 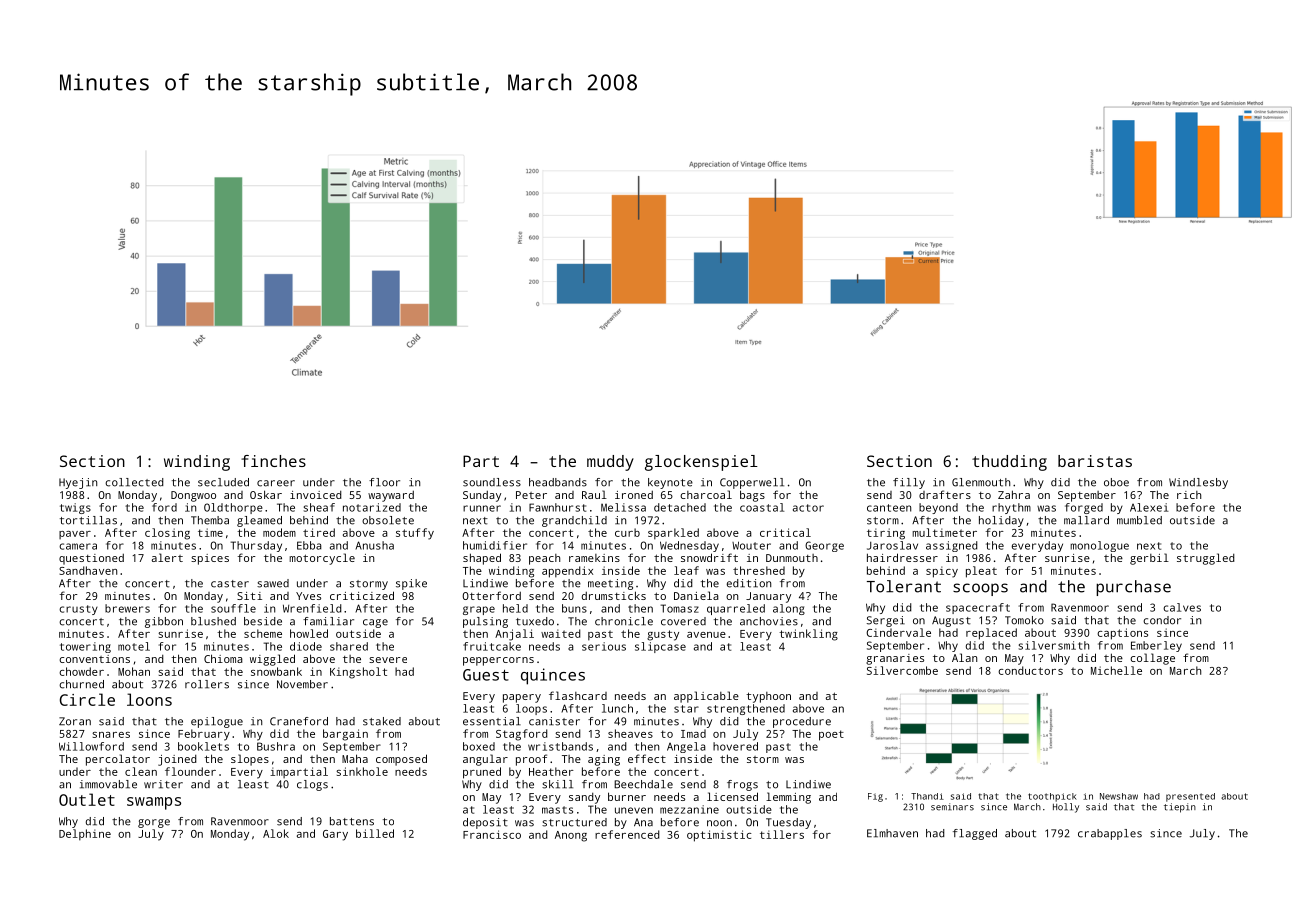 I want to click on gibbon, so click(x=164, y=622).
